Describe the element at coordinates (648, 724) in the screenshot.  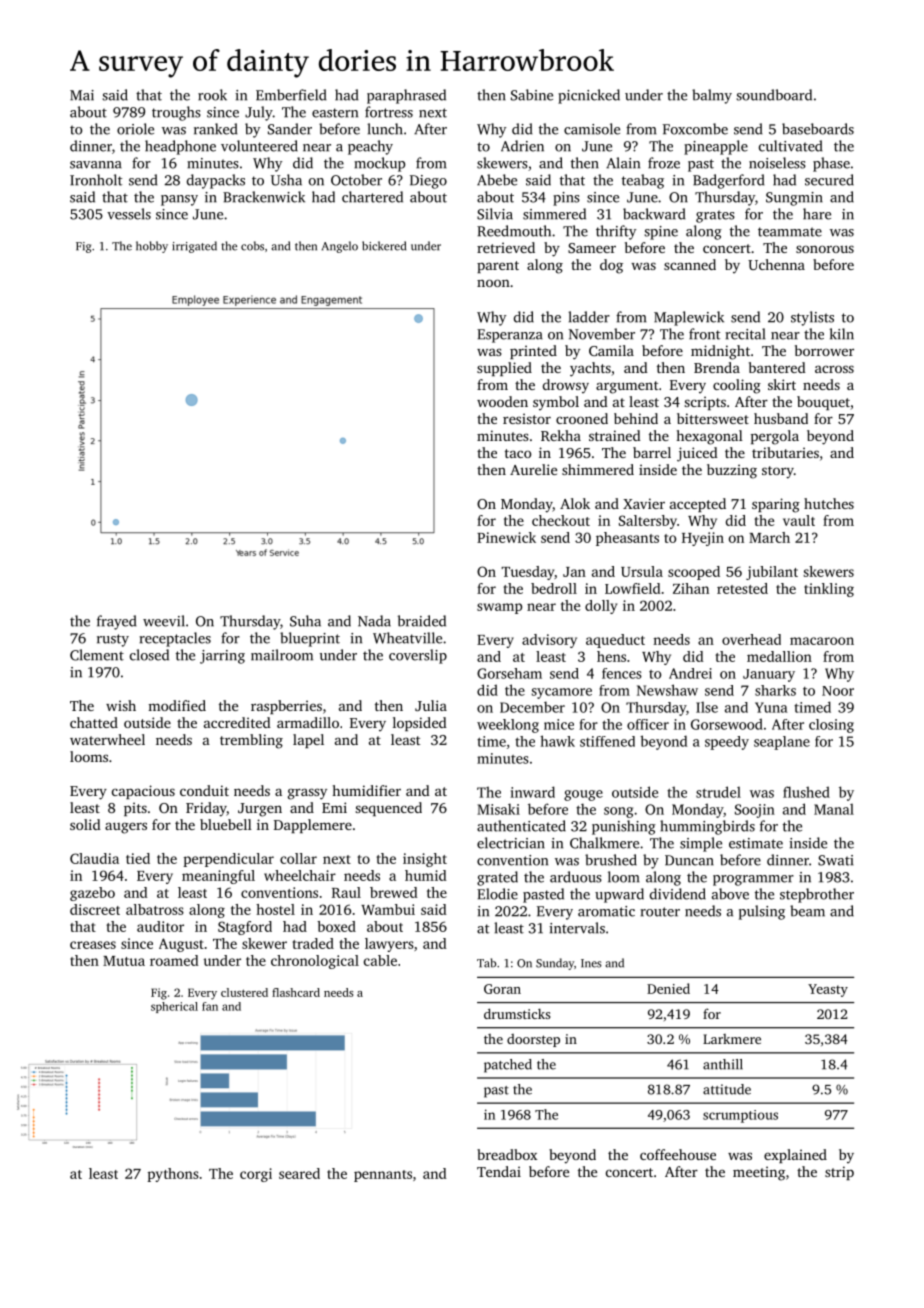
I see `officer` at that location.
